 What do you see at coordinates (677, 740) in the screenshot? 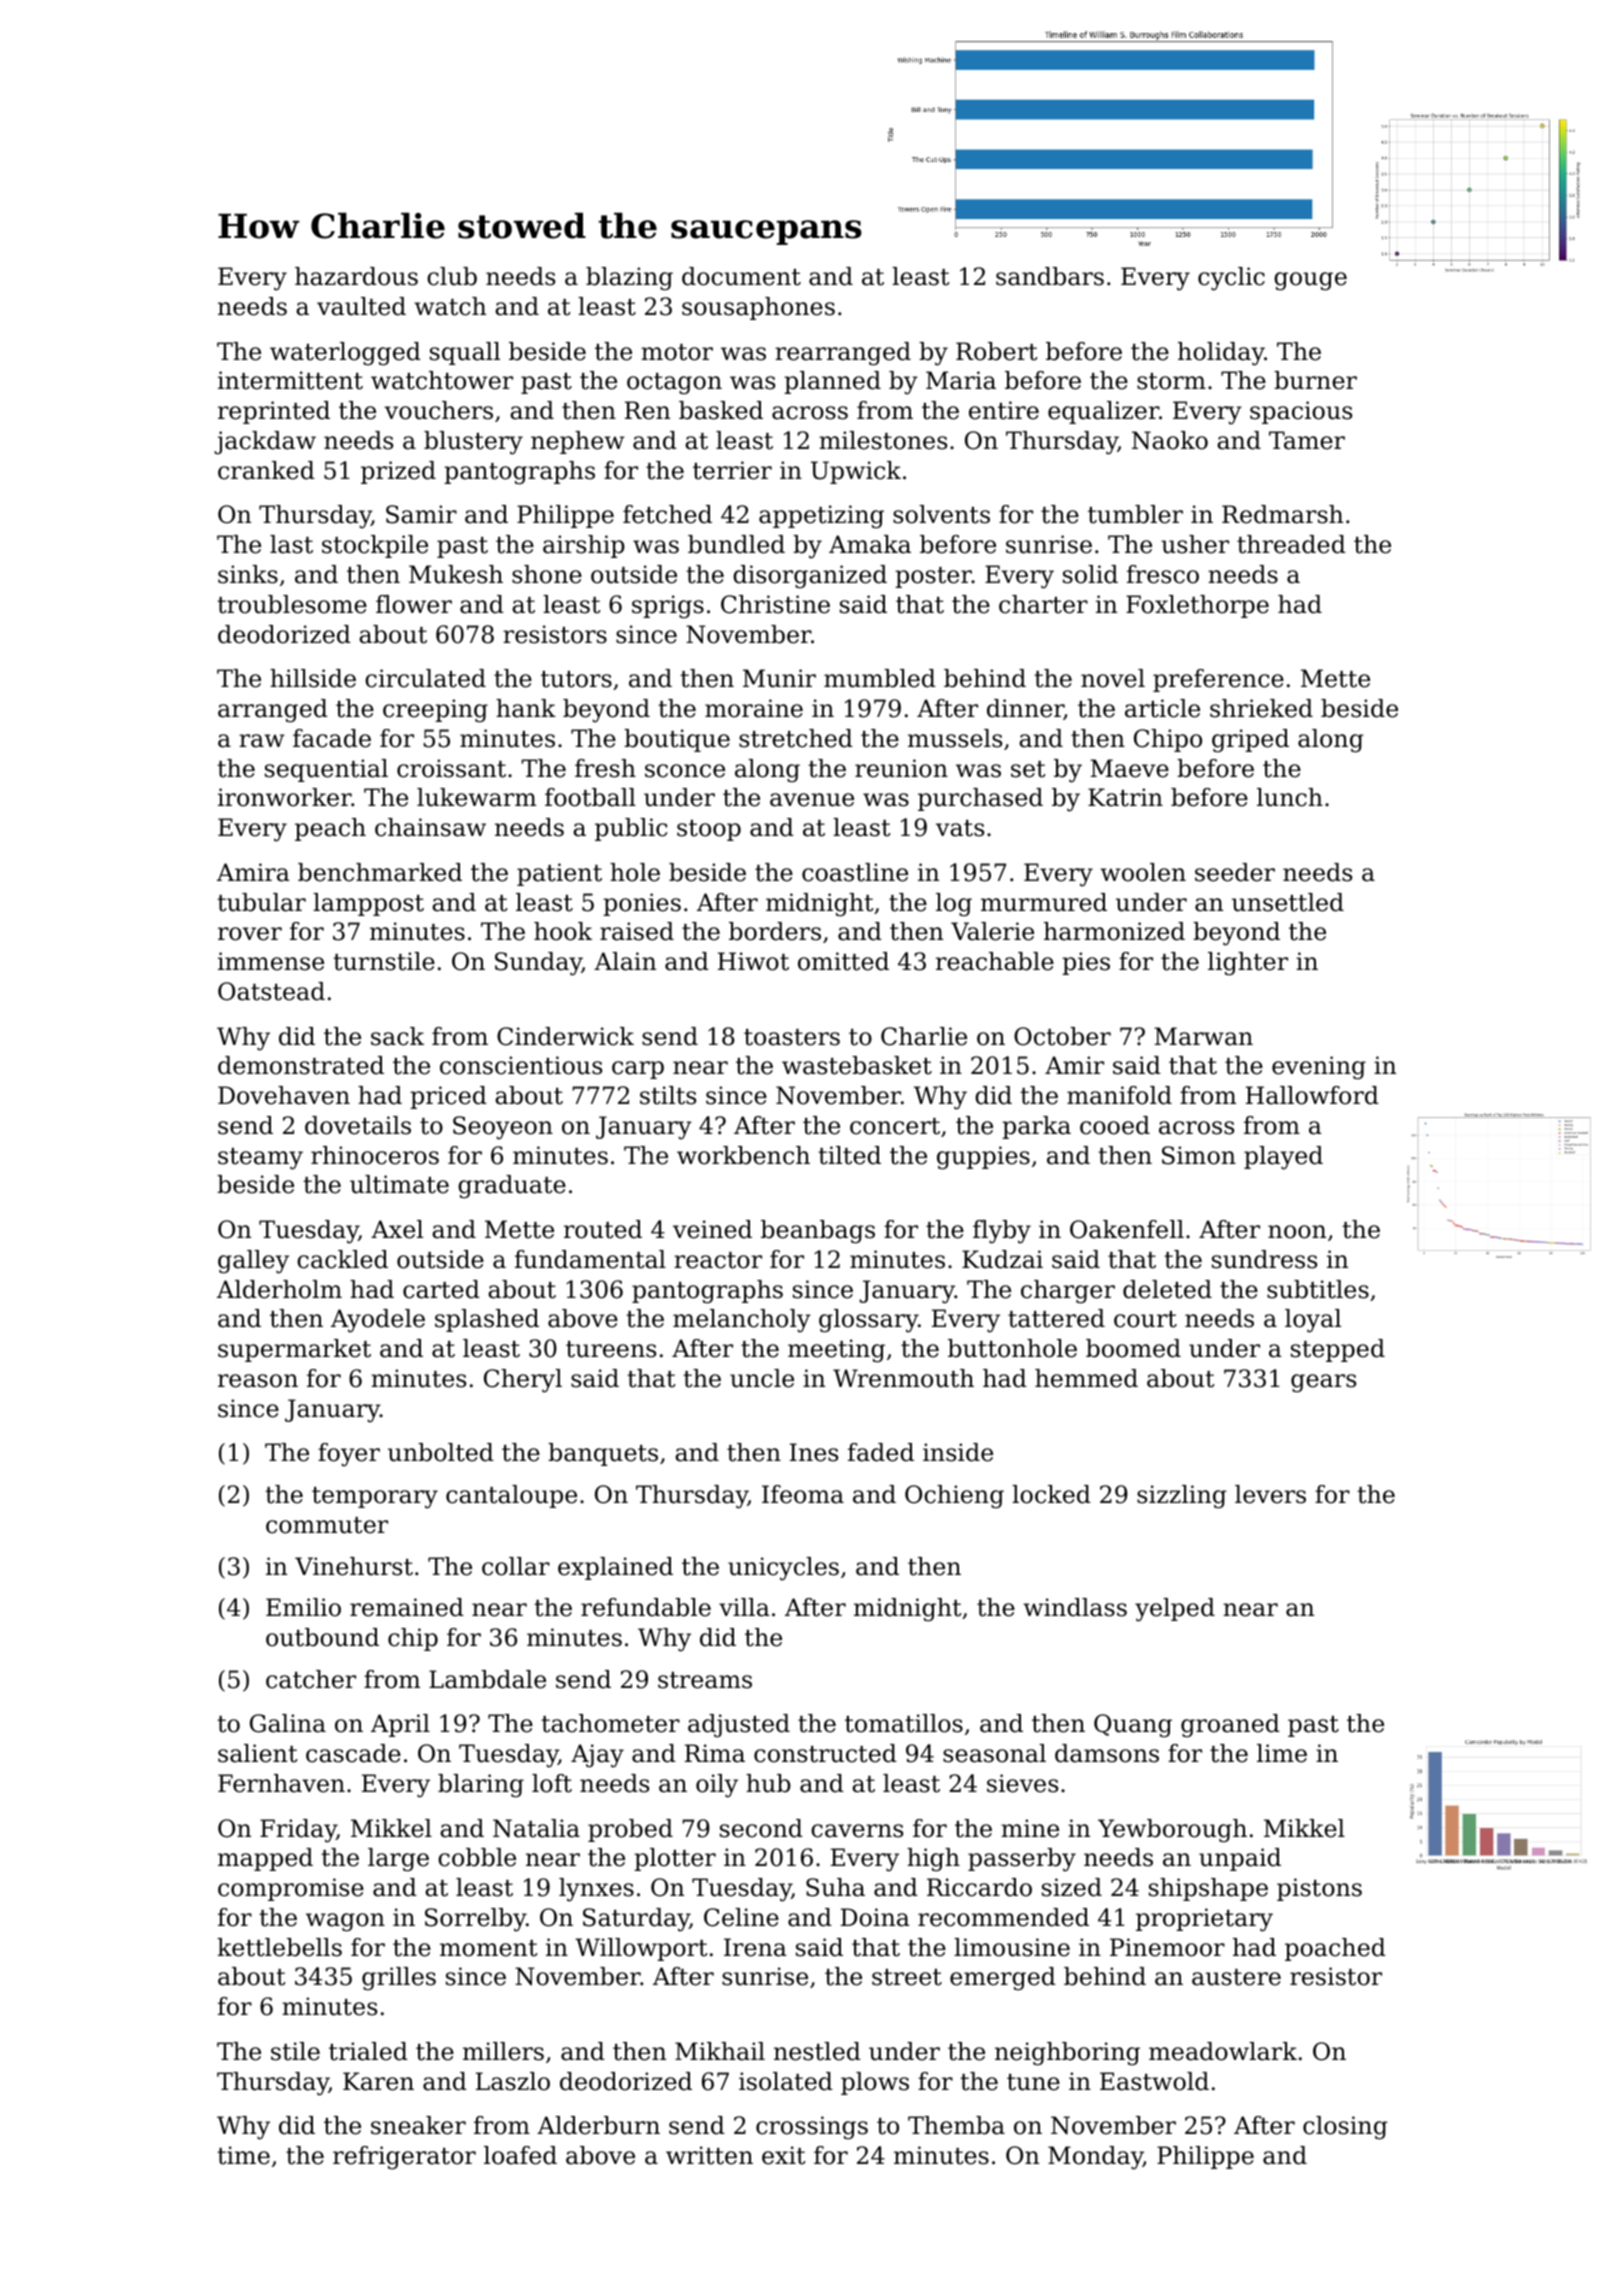
I see `boutique` at bounding box center [677, 740].
